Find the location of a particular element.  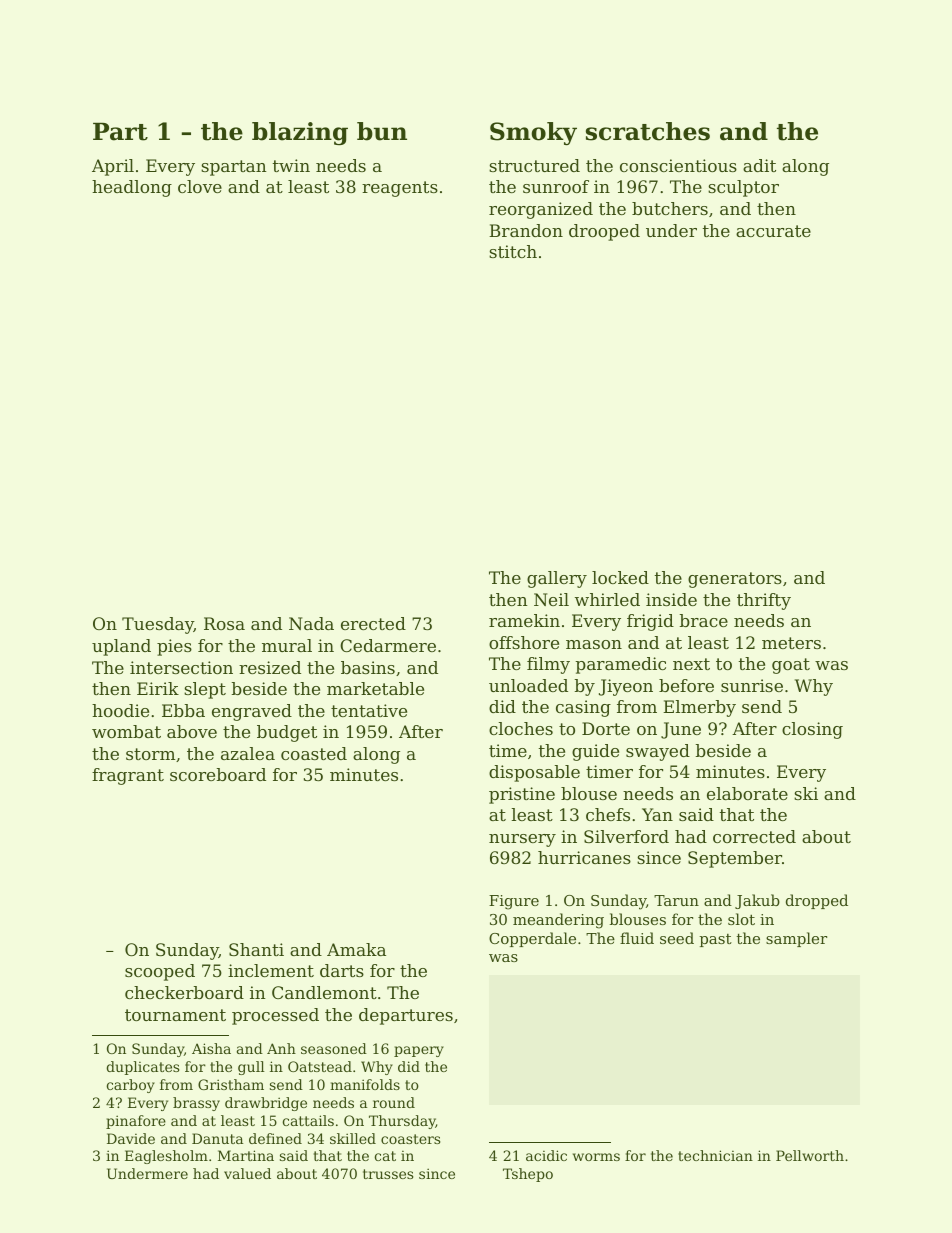

April is located at coordinates (113, 167).
